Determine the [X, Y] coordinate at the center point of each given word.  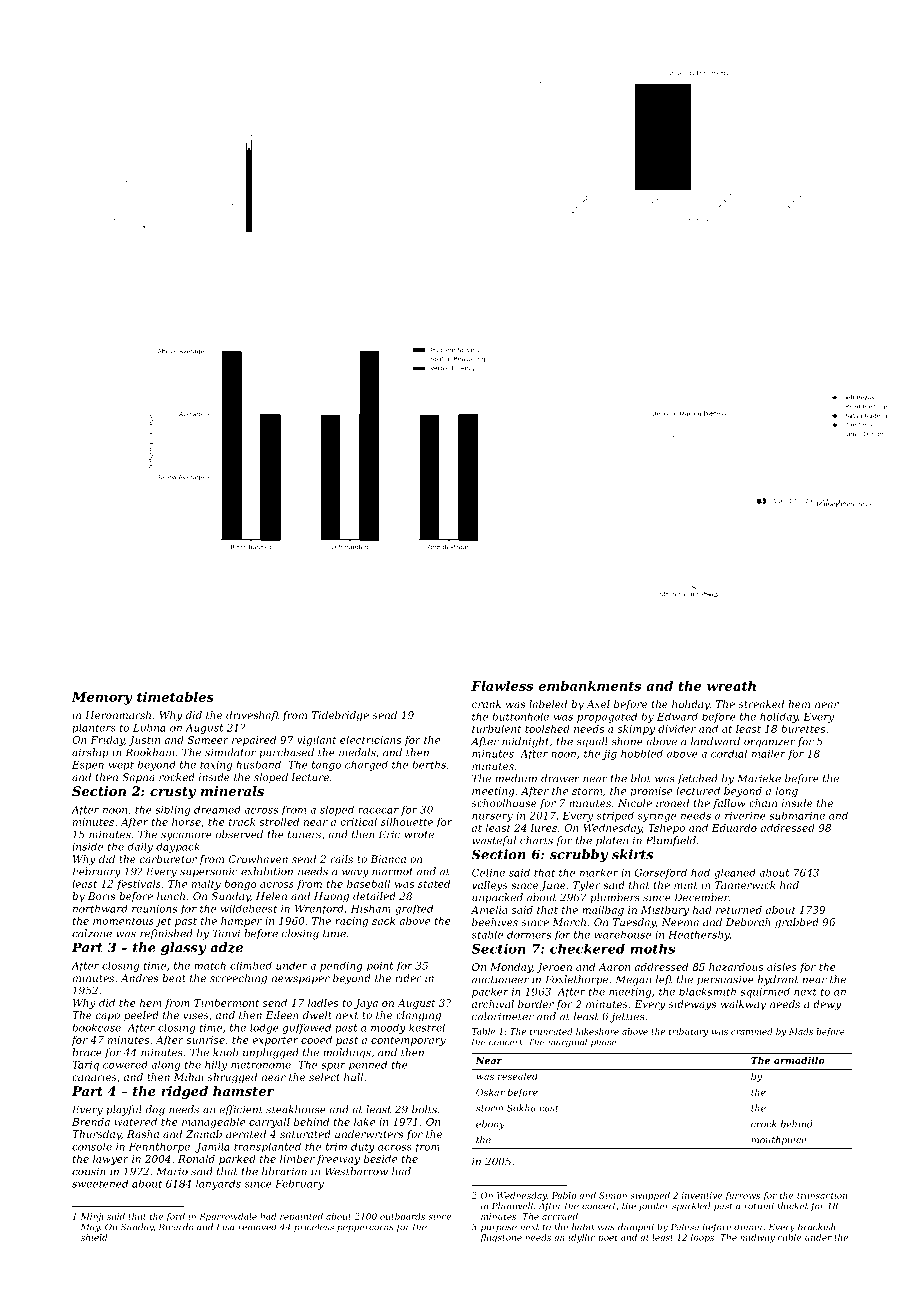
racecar [378, 811]
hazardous [736, 967]
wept [121, 766]
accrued [560, 1216]
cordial [729, 754]
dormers [529, 934]
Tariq [85, 1066]
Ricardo [176, 1227]
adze [226, 947]
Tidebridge [340, 716]
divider [677, 729]
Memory [102, 698]
